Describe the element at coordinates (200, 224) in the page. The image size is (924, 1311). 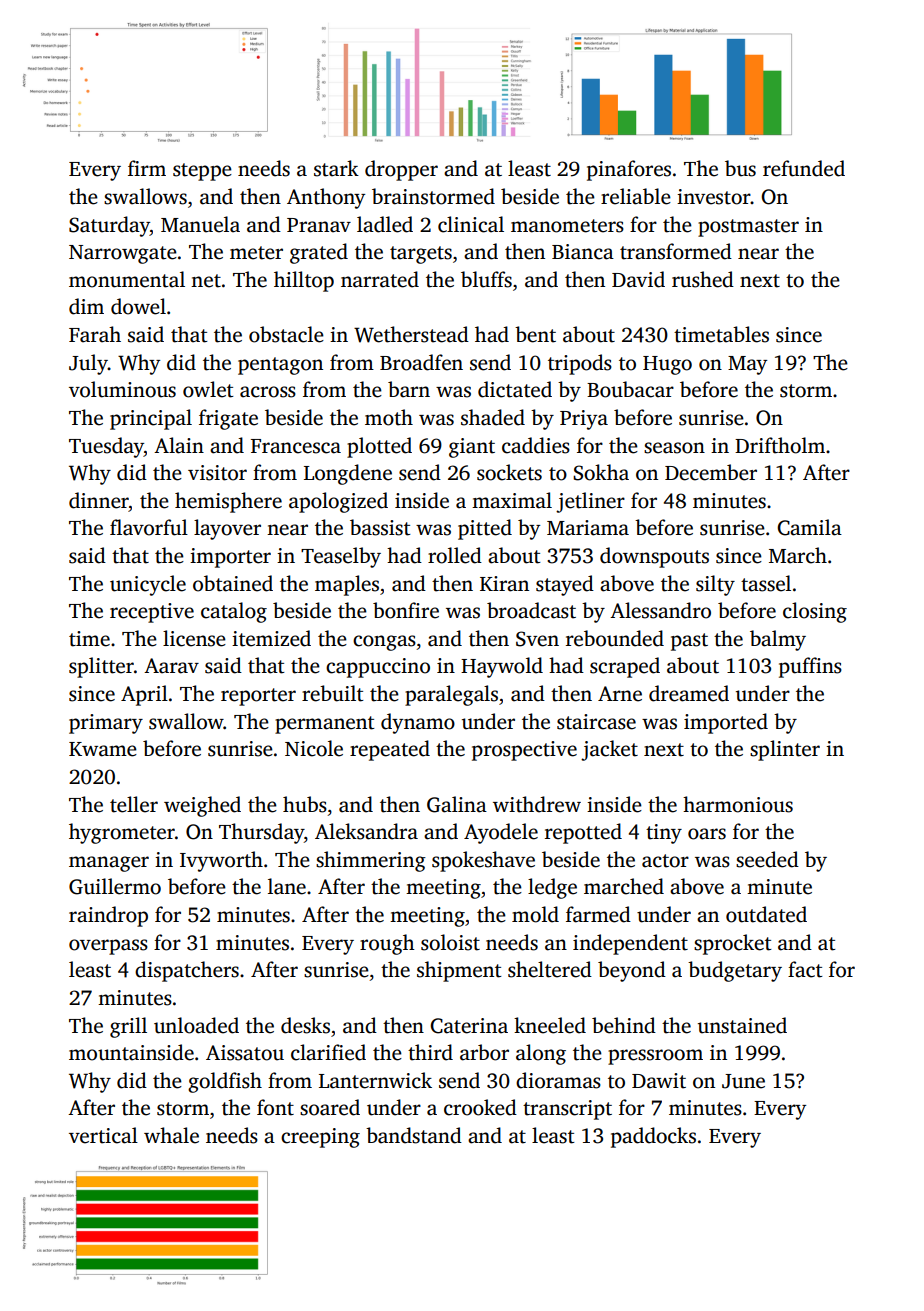
I see `Manuela` at that location.
